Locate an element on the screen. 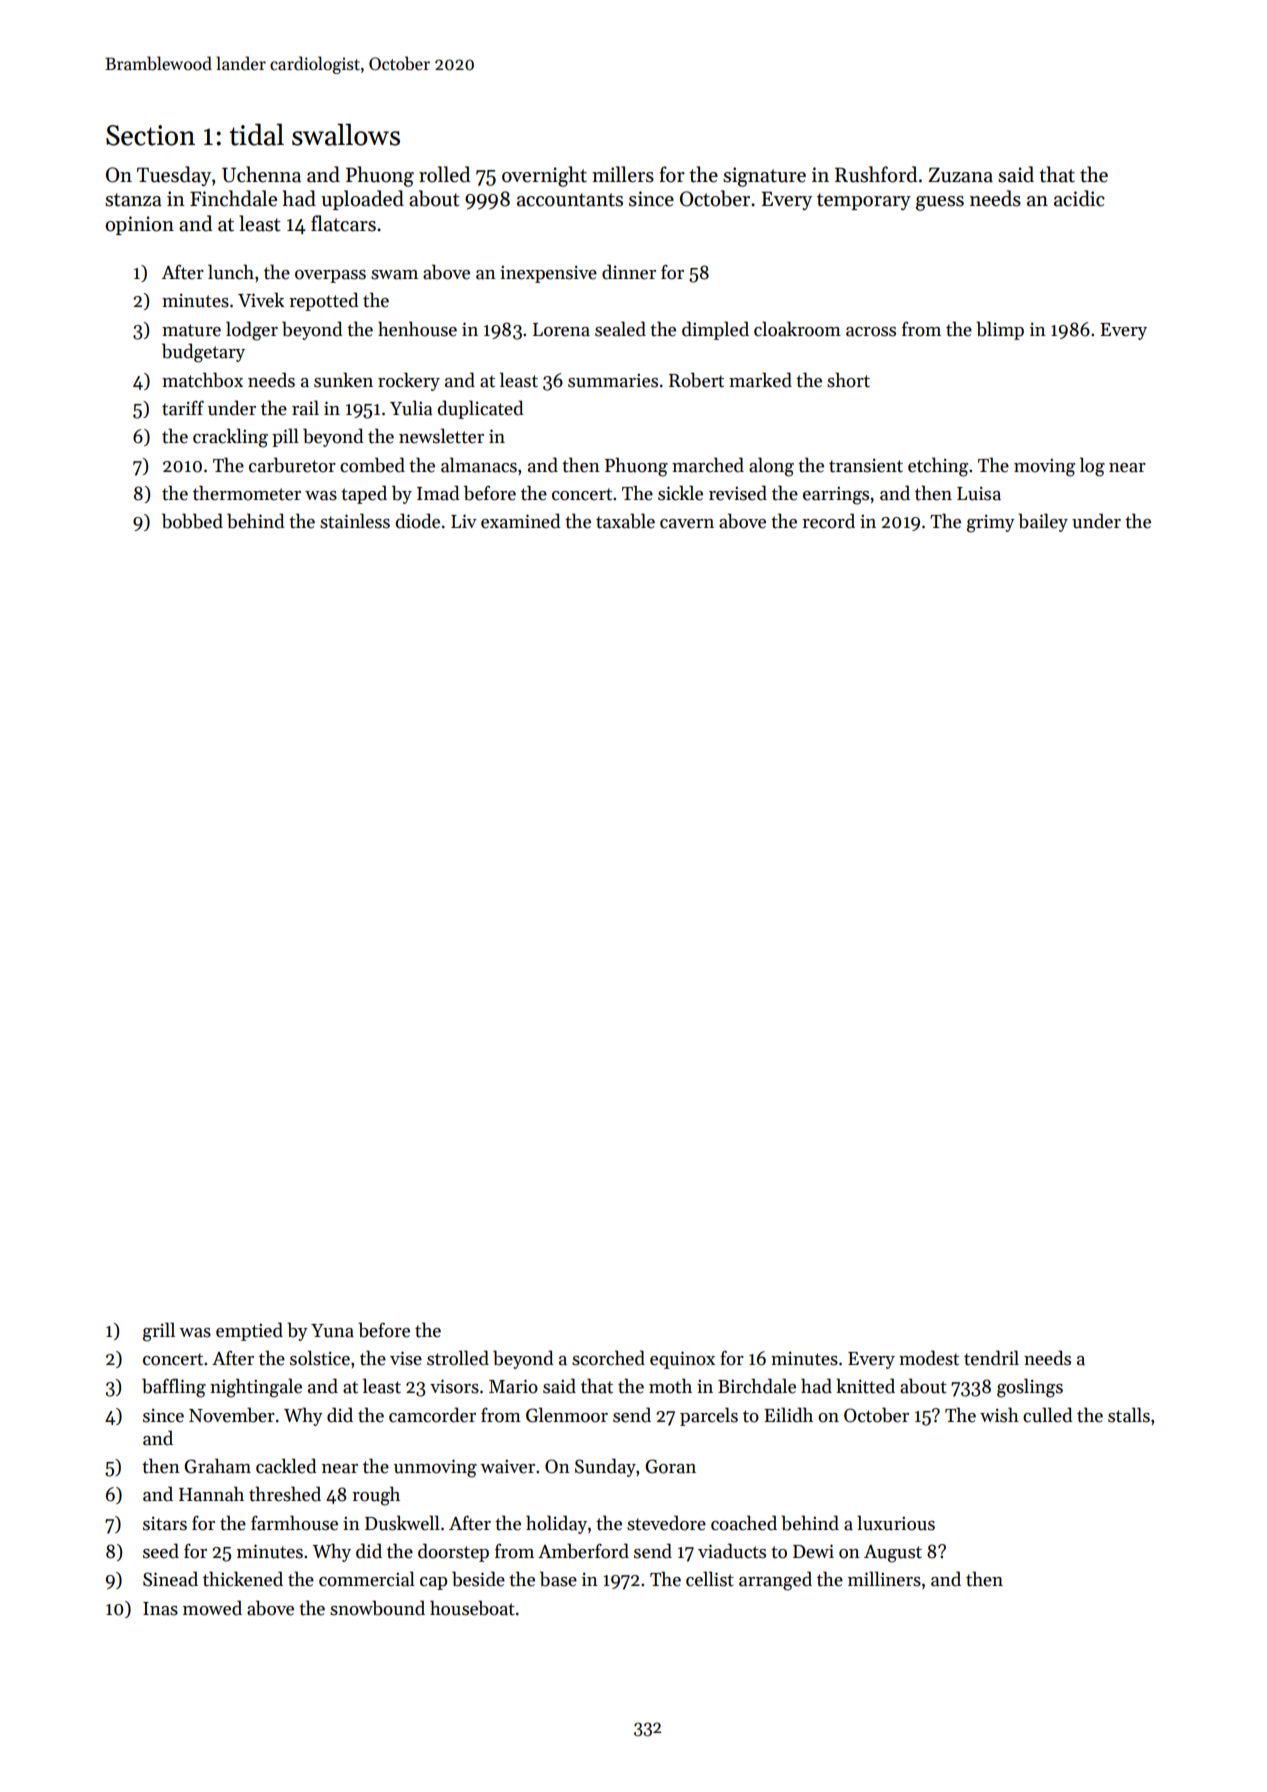 Image resolution: width=1267 pixels, height=1792 pixels. guess is located at coordinates (940, 203).
